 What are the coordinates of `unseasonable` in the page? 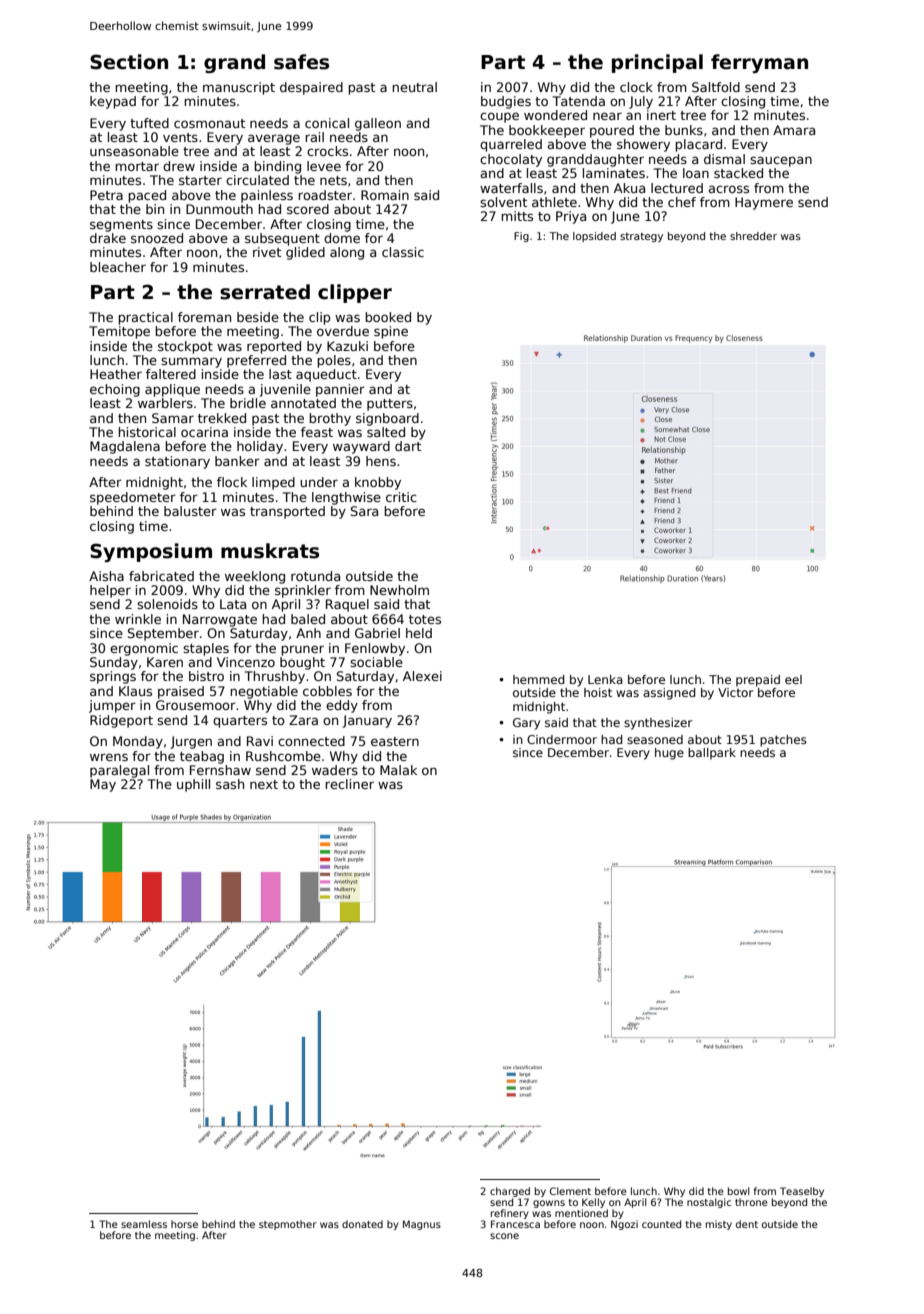 It's located at (134, 151).
